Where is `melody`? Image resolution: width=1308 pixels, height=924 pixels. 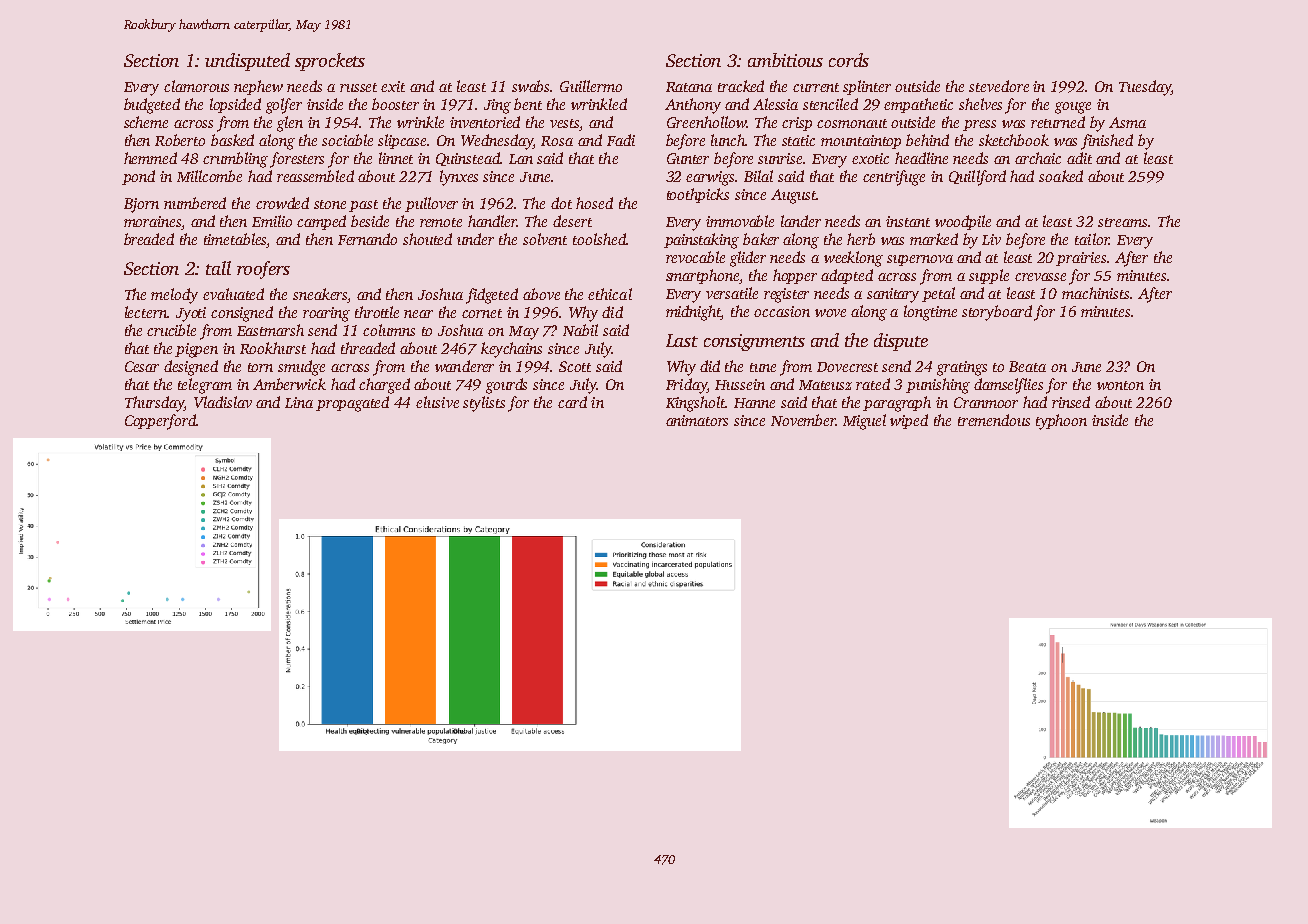 melody is located at coordinates (174, 296).
